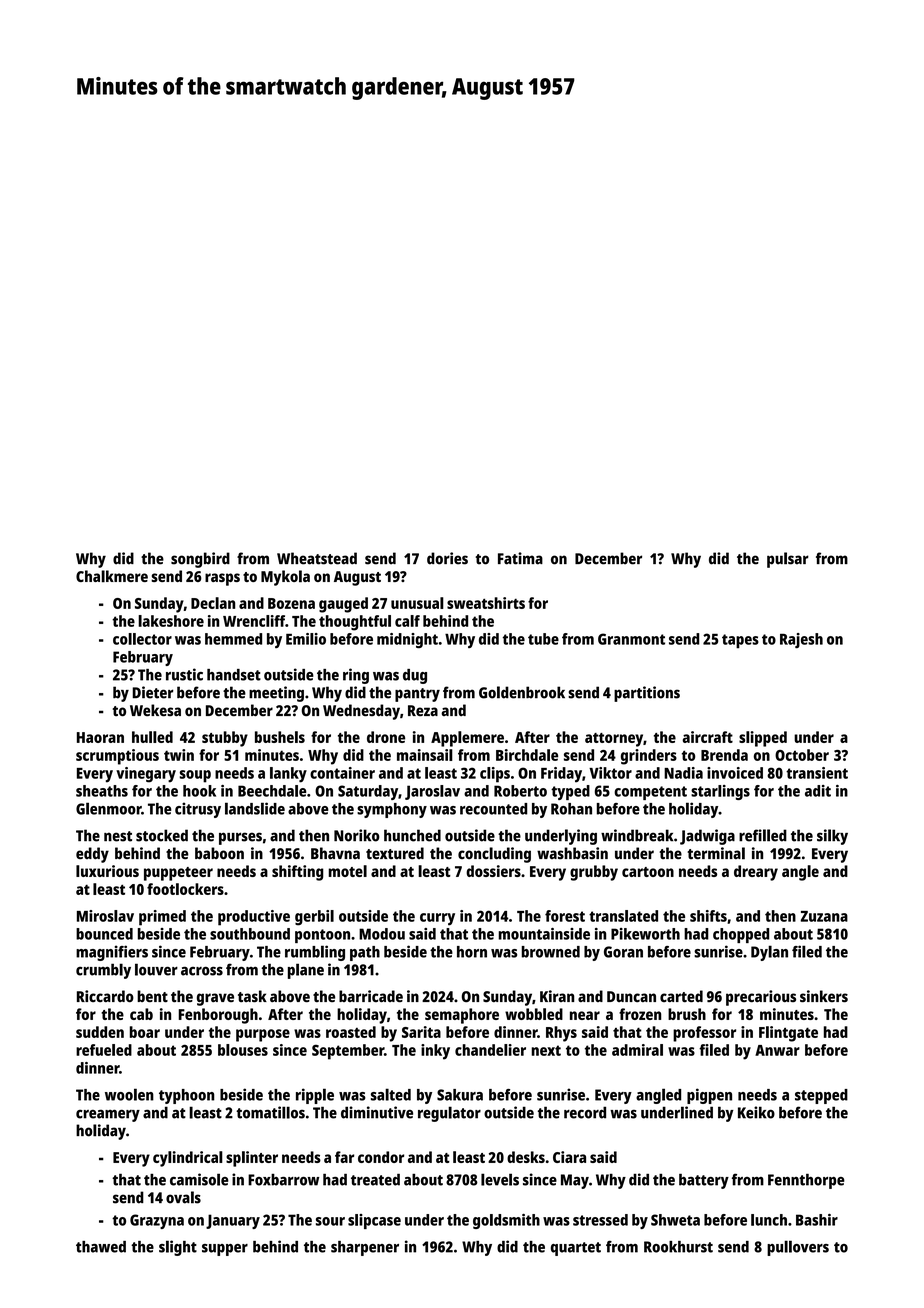  I want to click on grubby, so click(594, 873).
